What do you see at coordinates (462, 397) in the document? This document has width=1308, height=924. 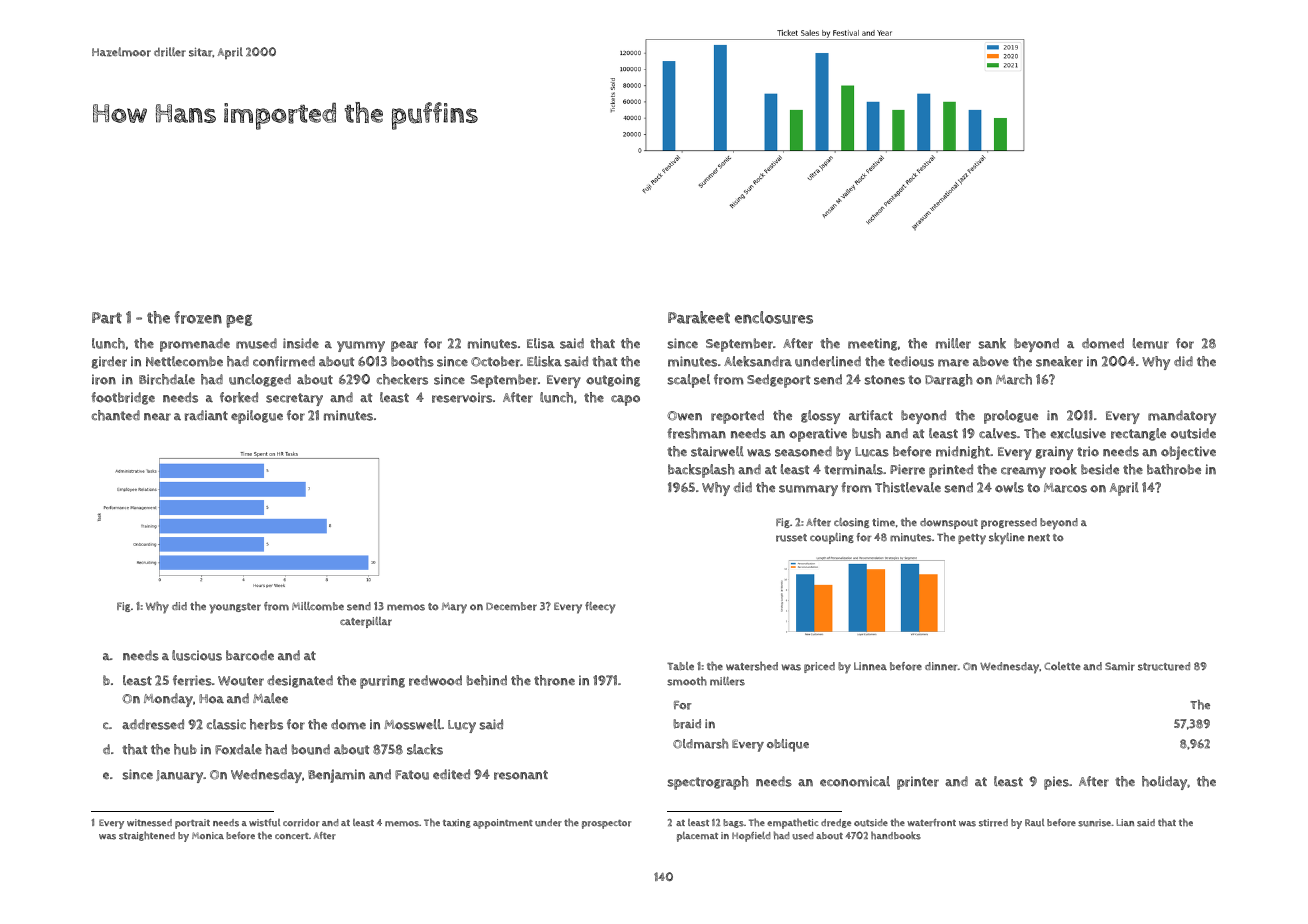 I see `reservoirs` at bounding box center [462, 397].
